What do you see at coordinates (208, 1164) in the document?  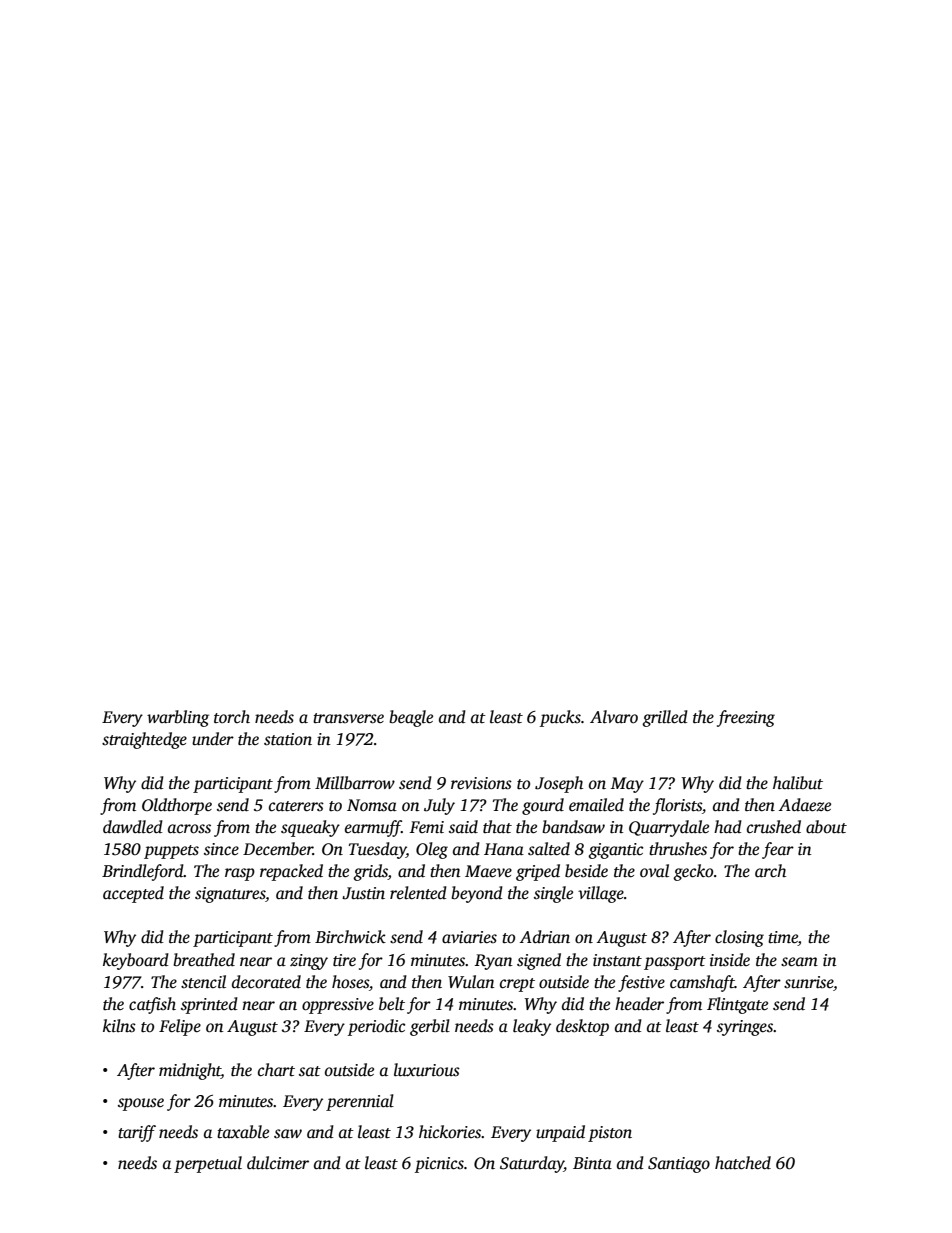 I see `perpetual` at bounding box center [208, 1164].
